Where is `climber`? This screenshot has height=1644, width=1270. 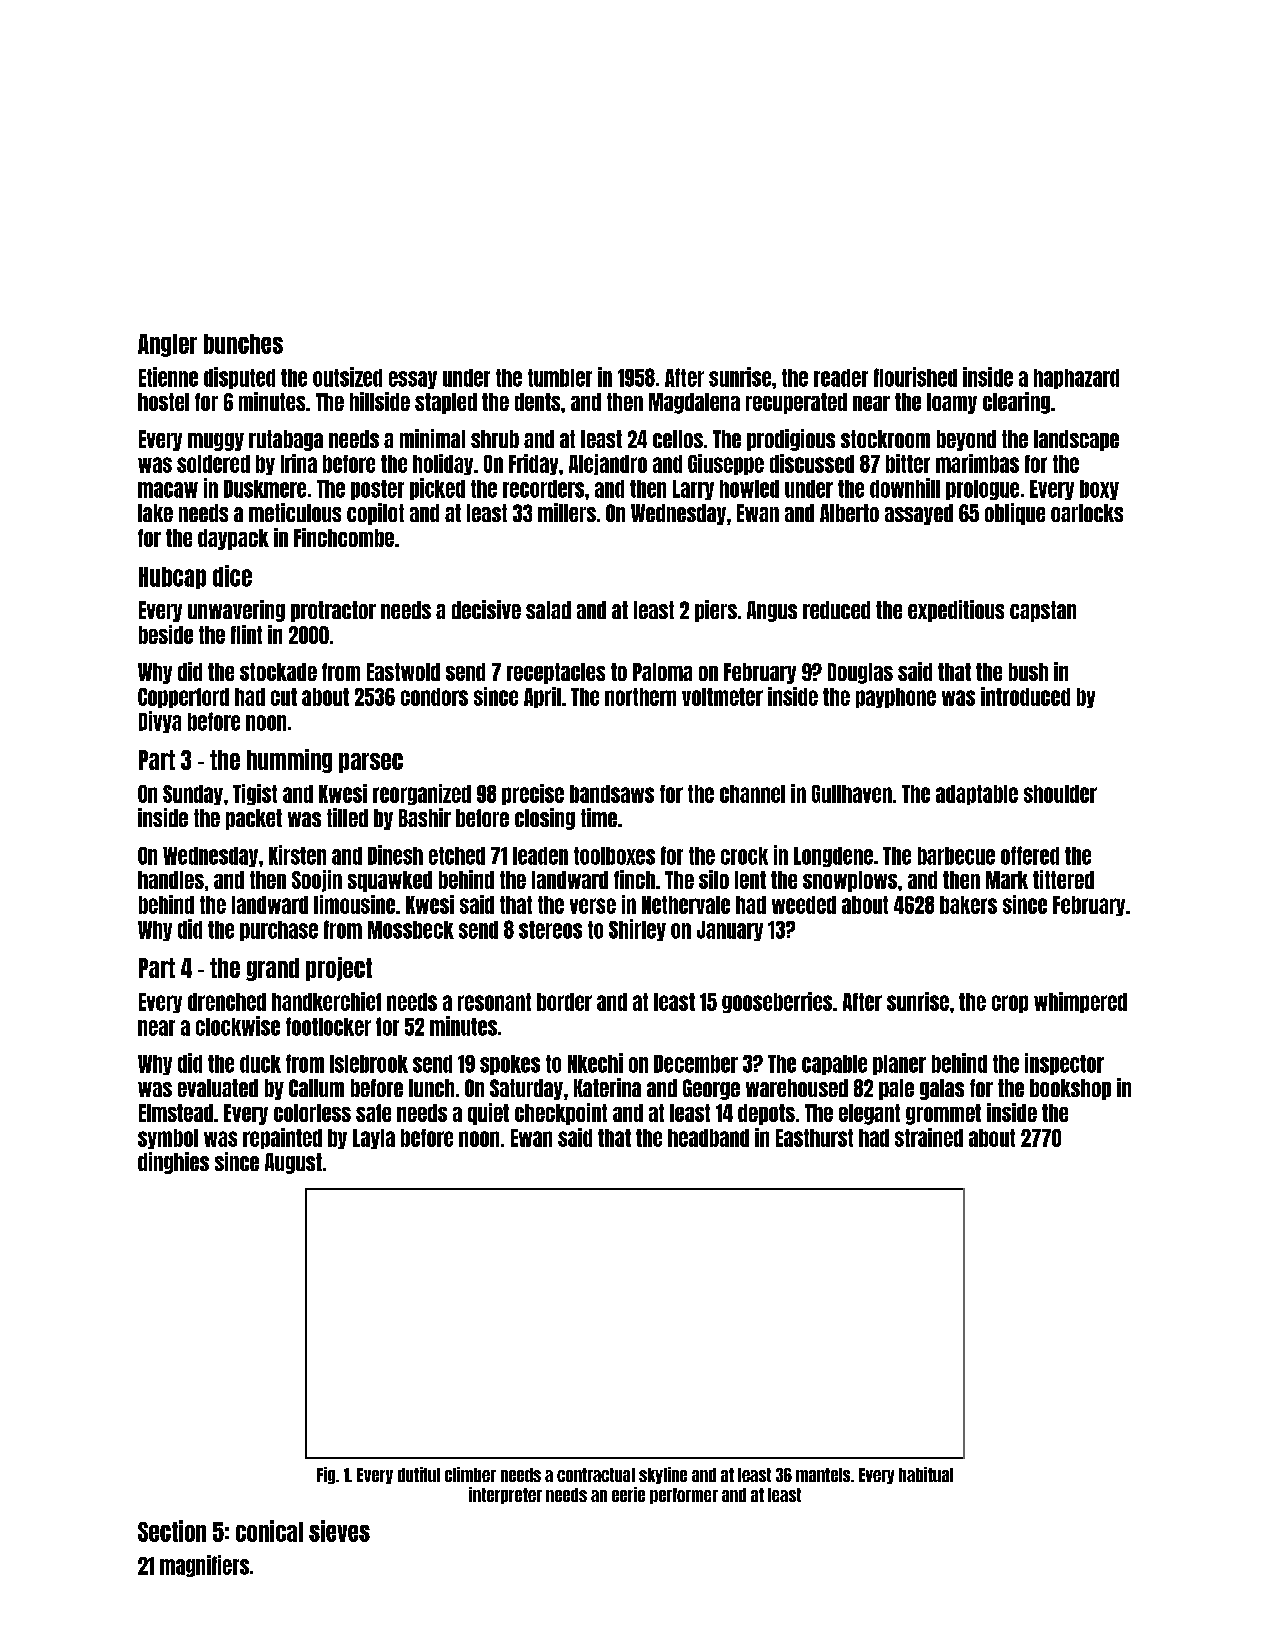 climber is located at coordinates (470, 1474).
